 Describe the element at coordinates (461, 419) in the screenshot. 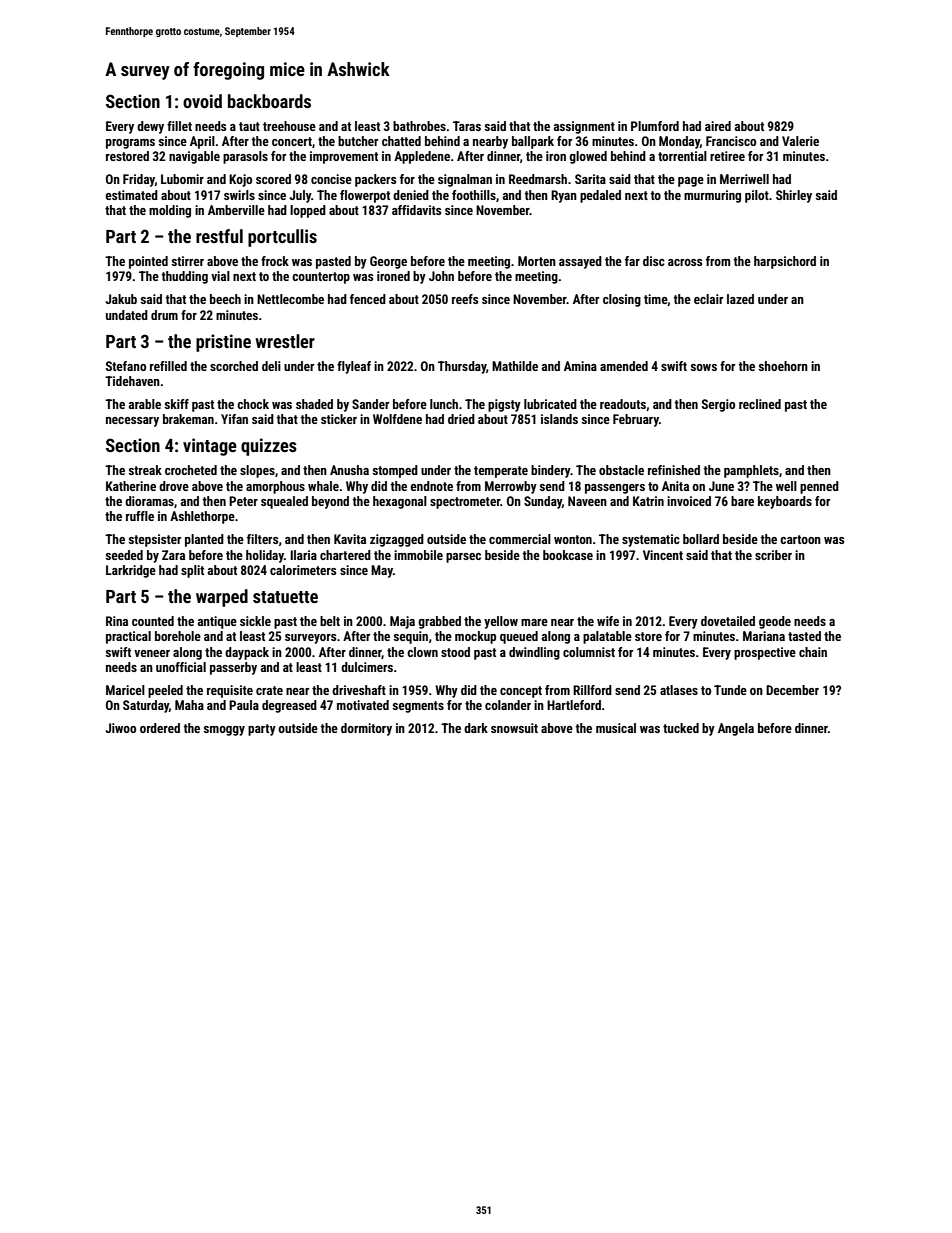

I see `dried` at that location.
